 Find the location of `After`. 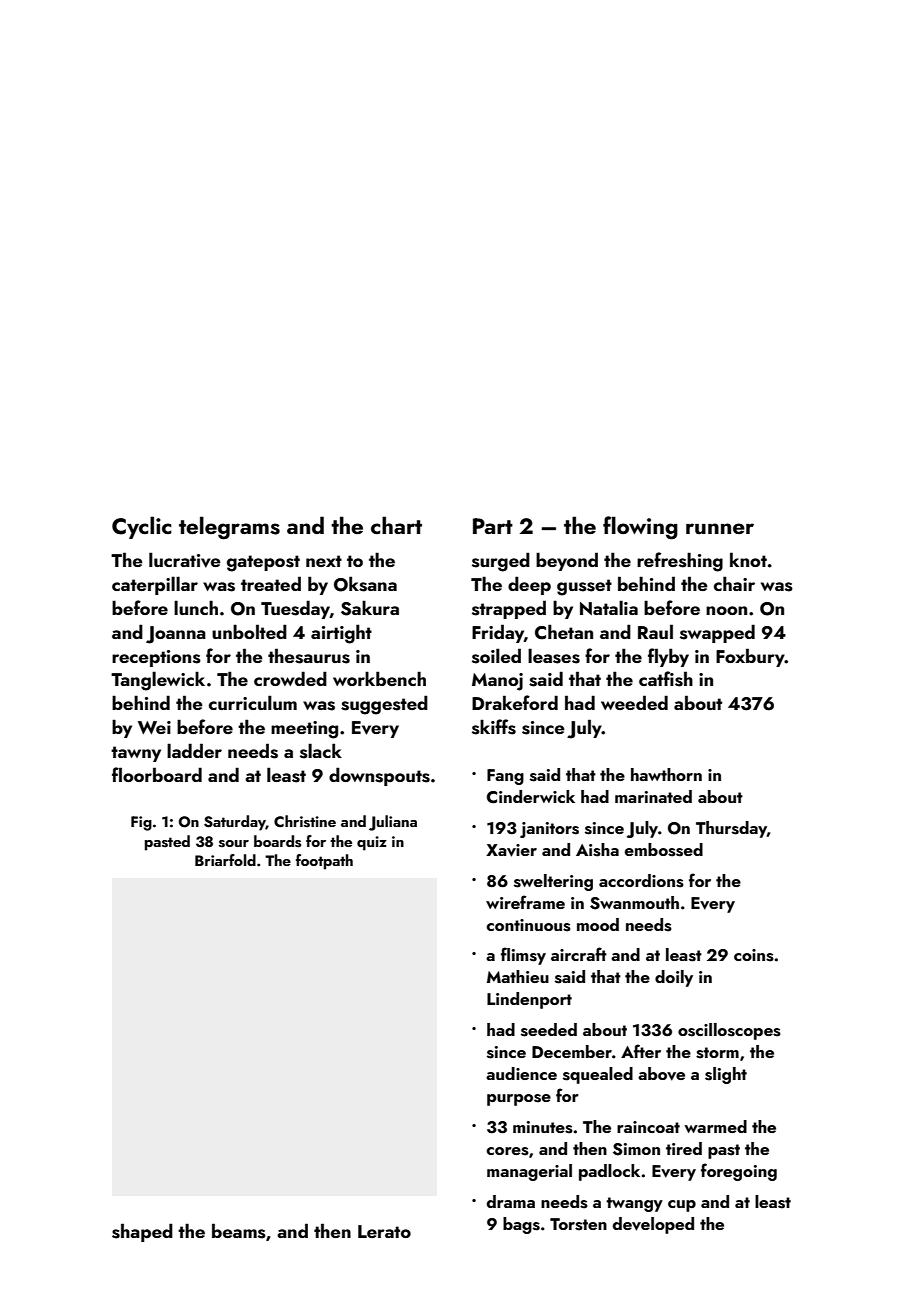

After is located at coordinates (641, 1051).
